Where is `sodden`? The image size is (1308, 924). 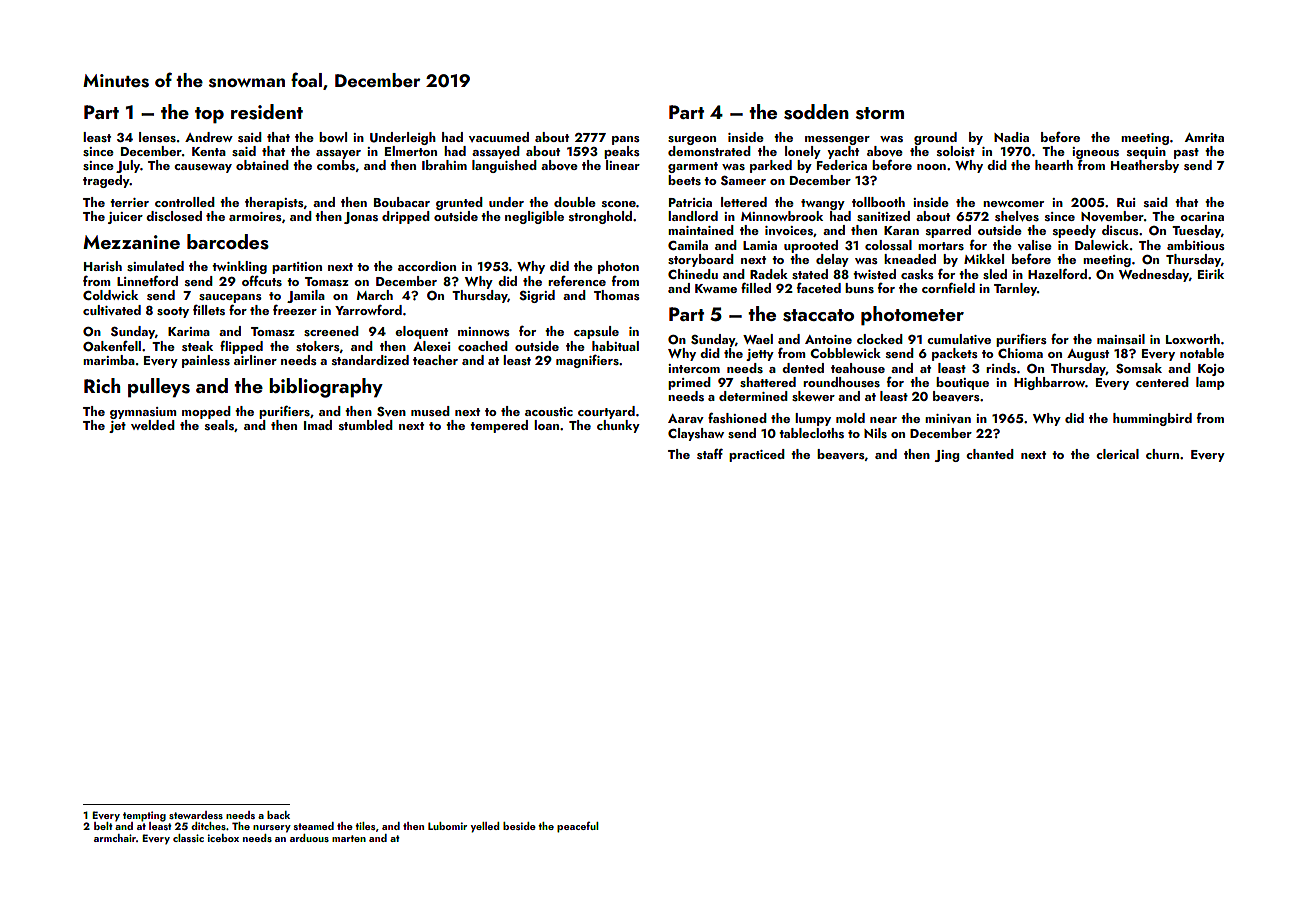 sodden is located at coordinates (816, 112).
